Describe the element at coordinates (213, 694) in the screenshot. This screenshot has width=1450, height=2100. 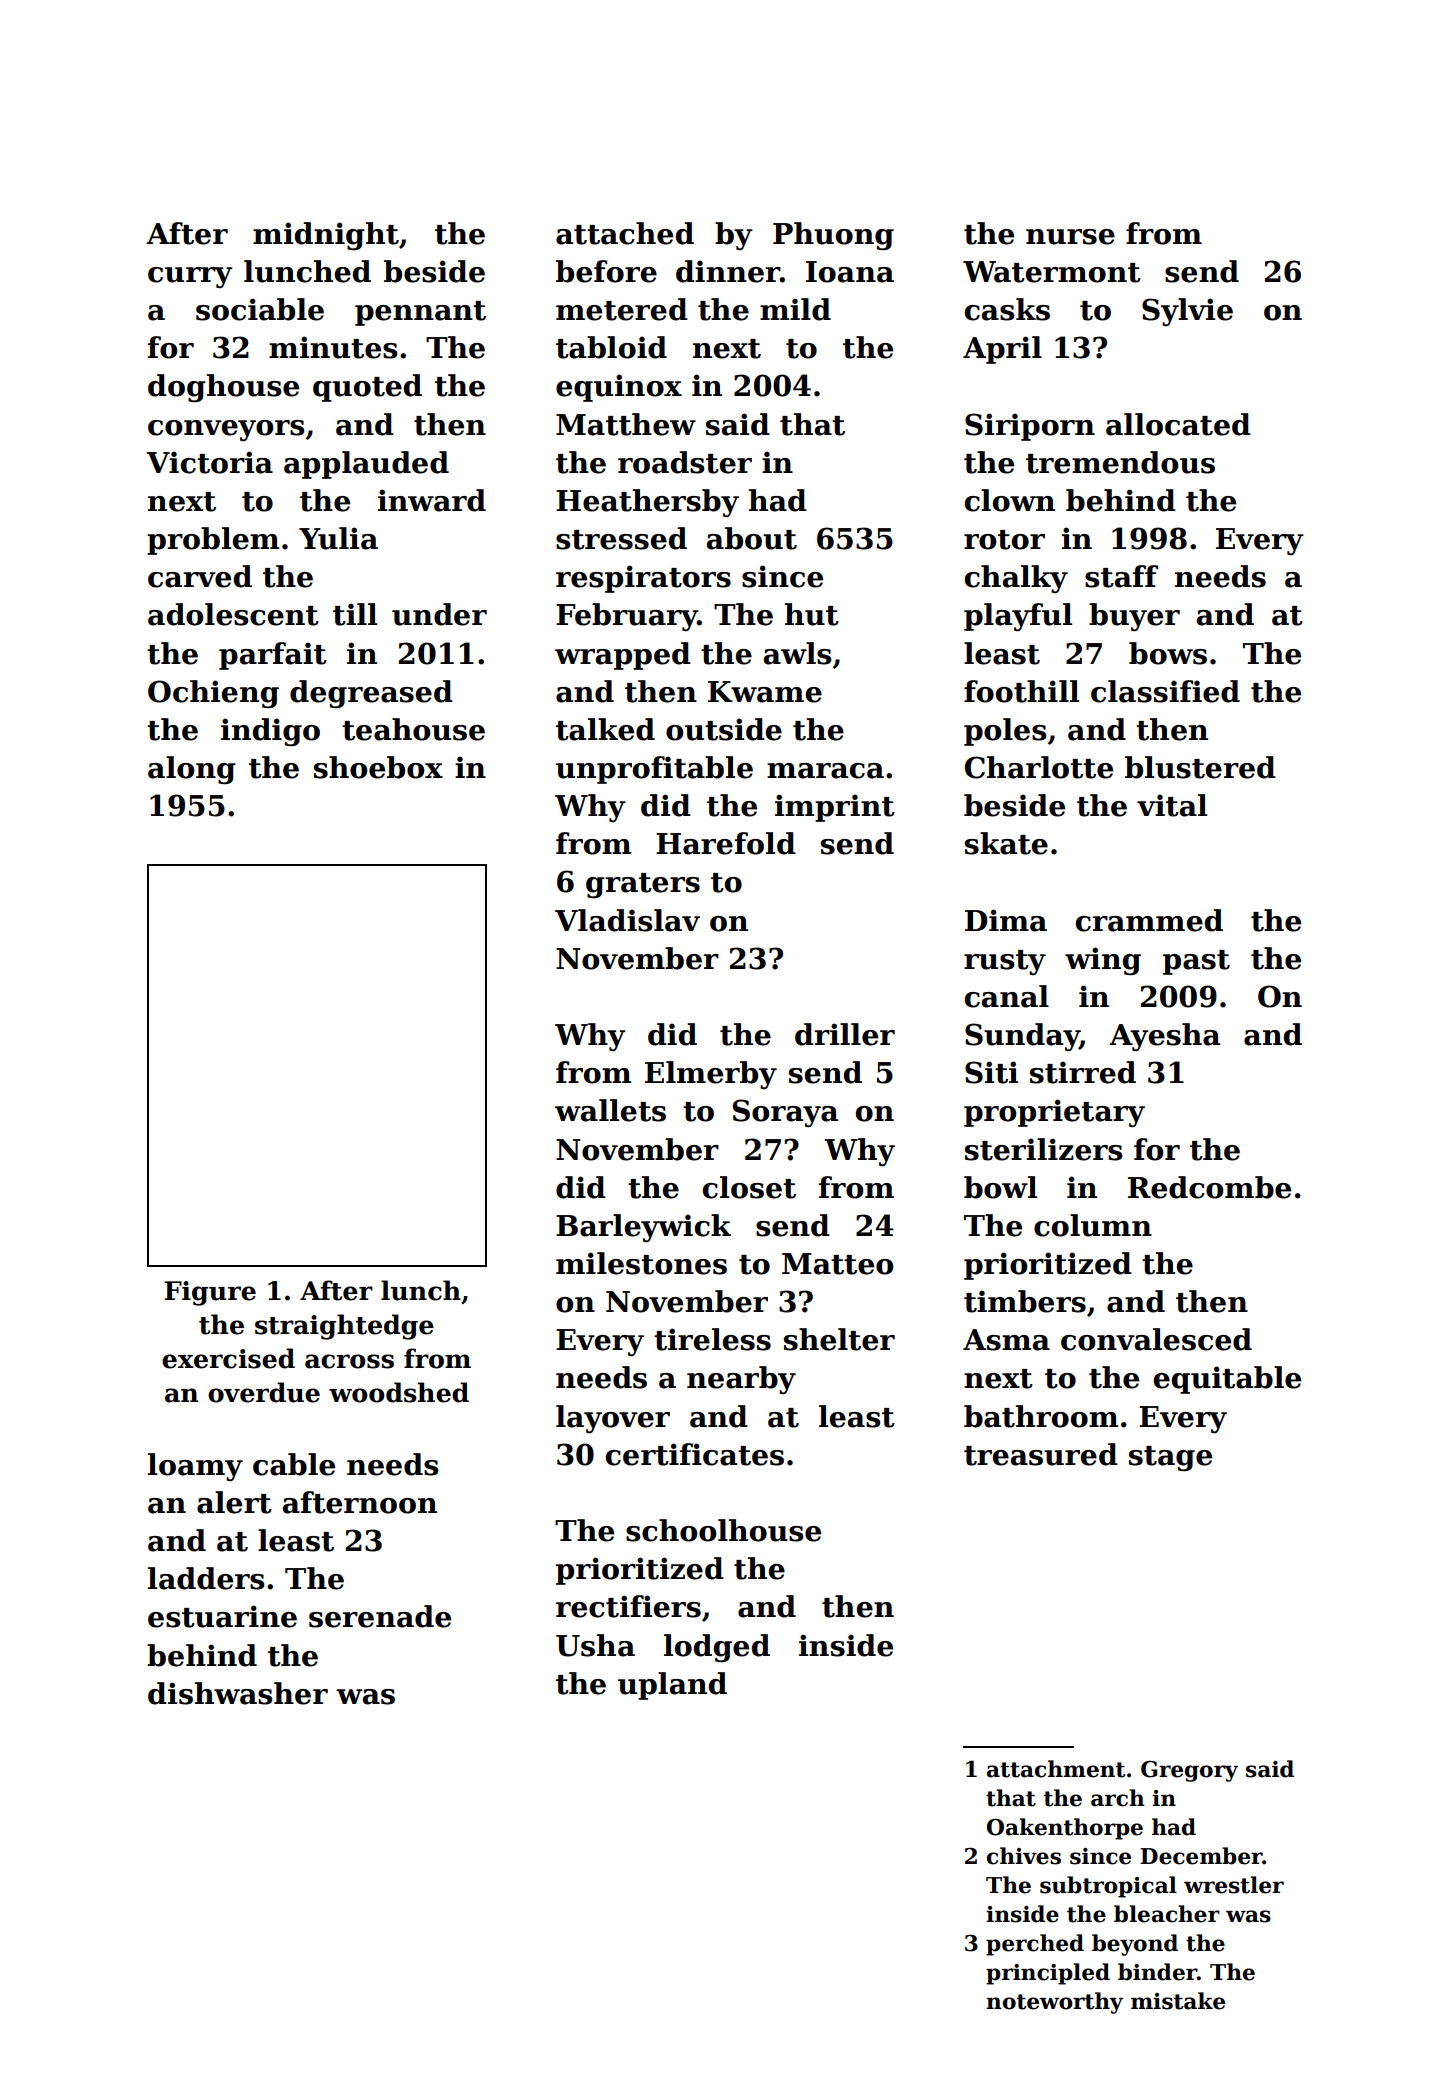
I see `Ochieng` at that location.
